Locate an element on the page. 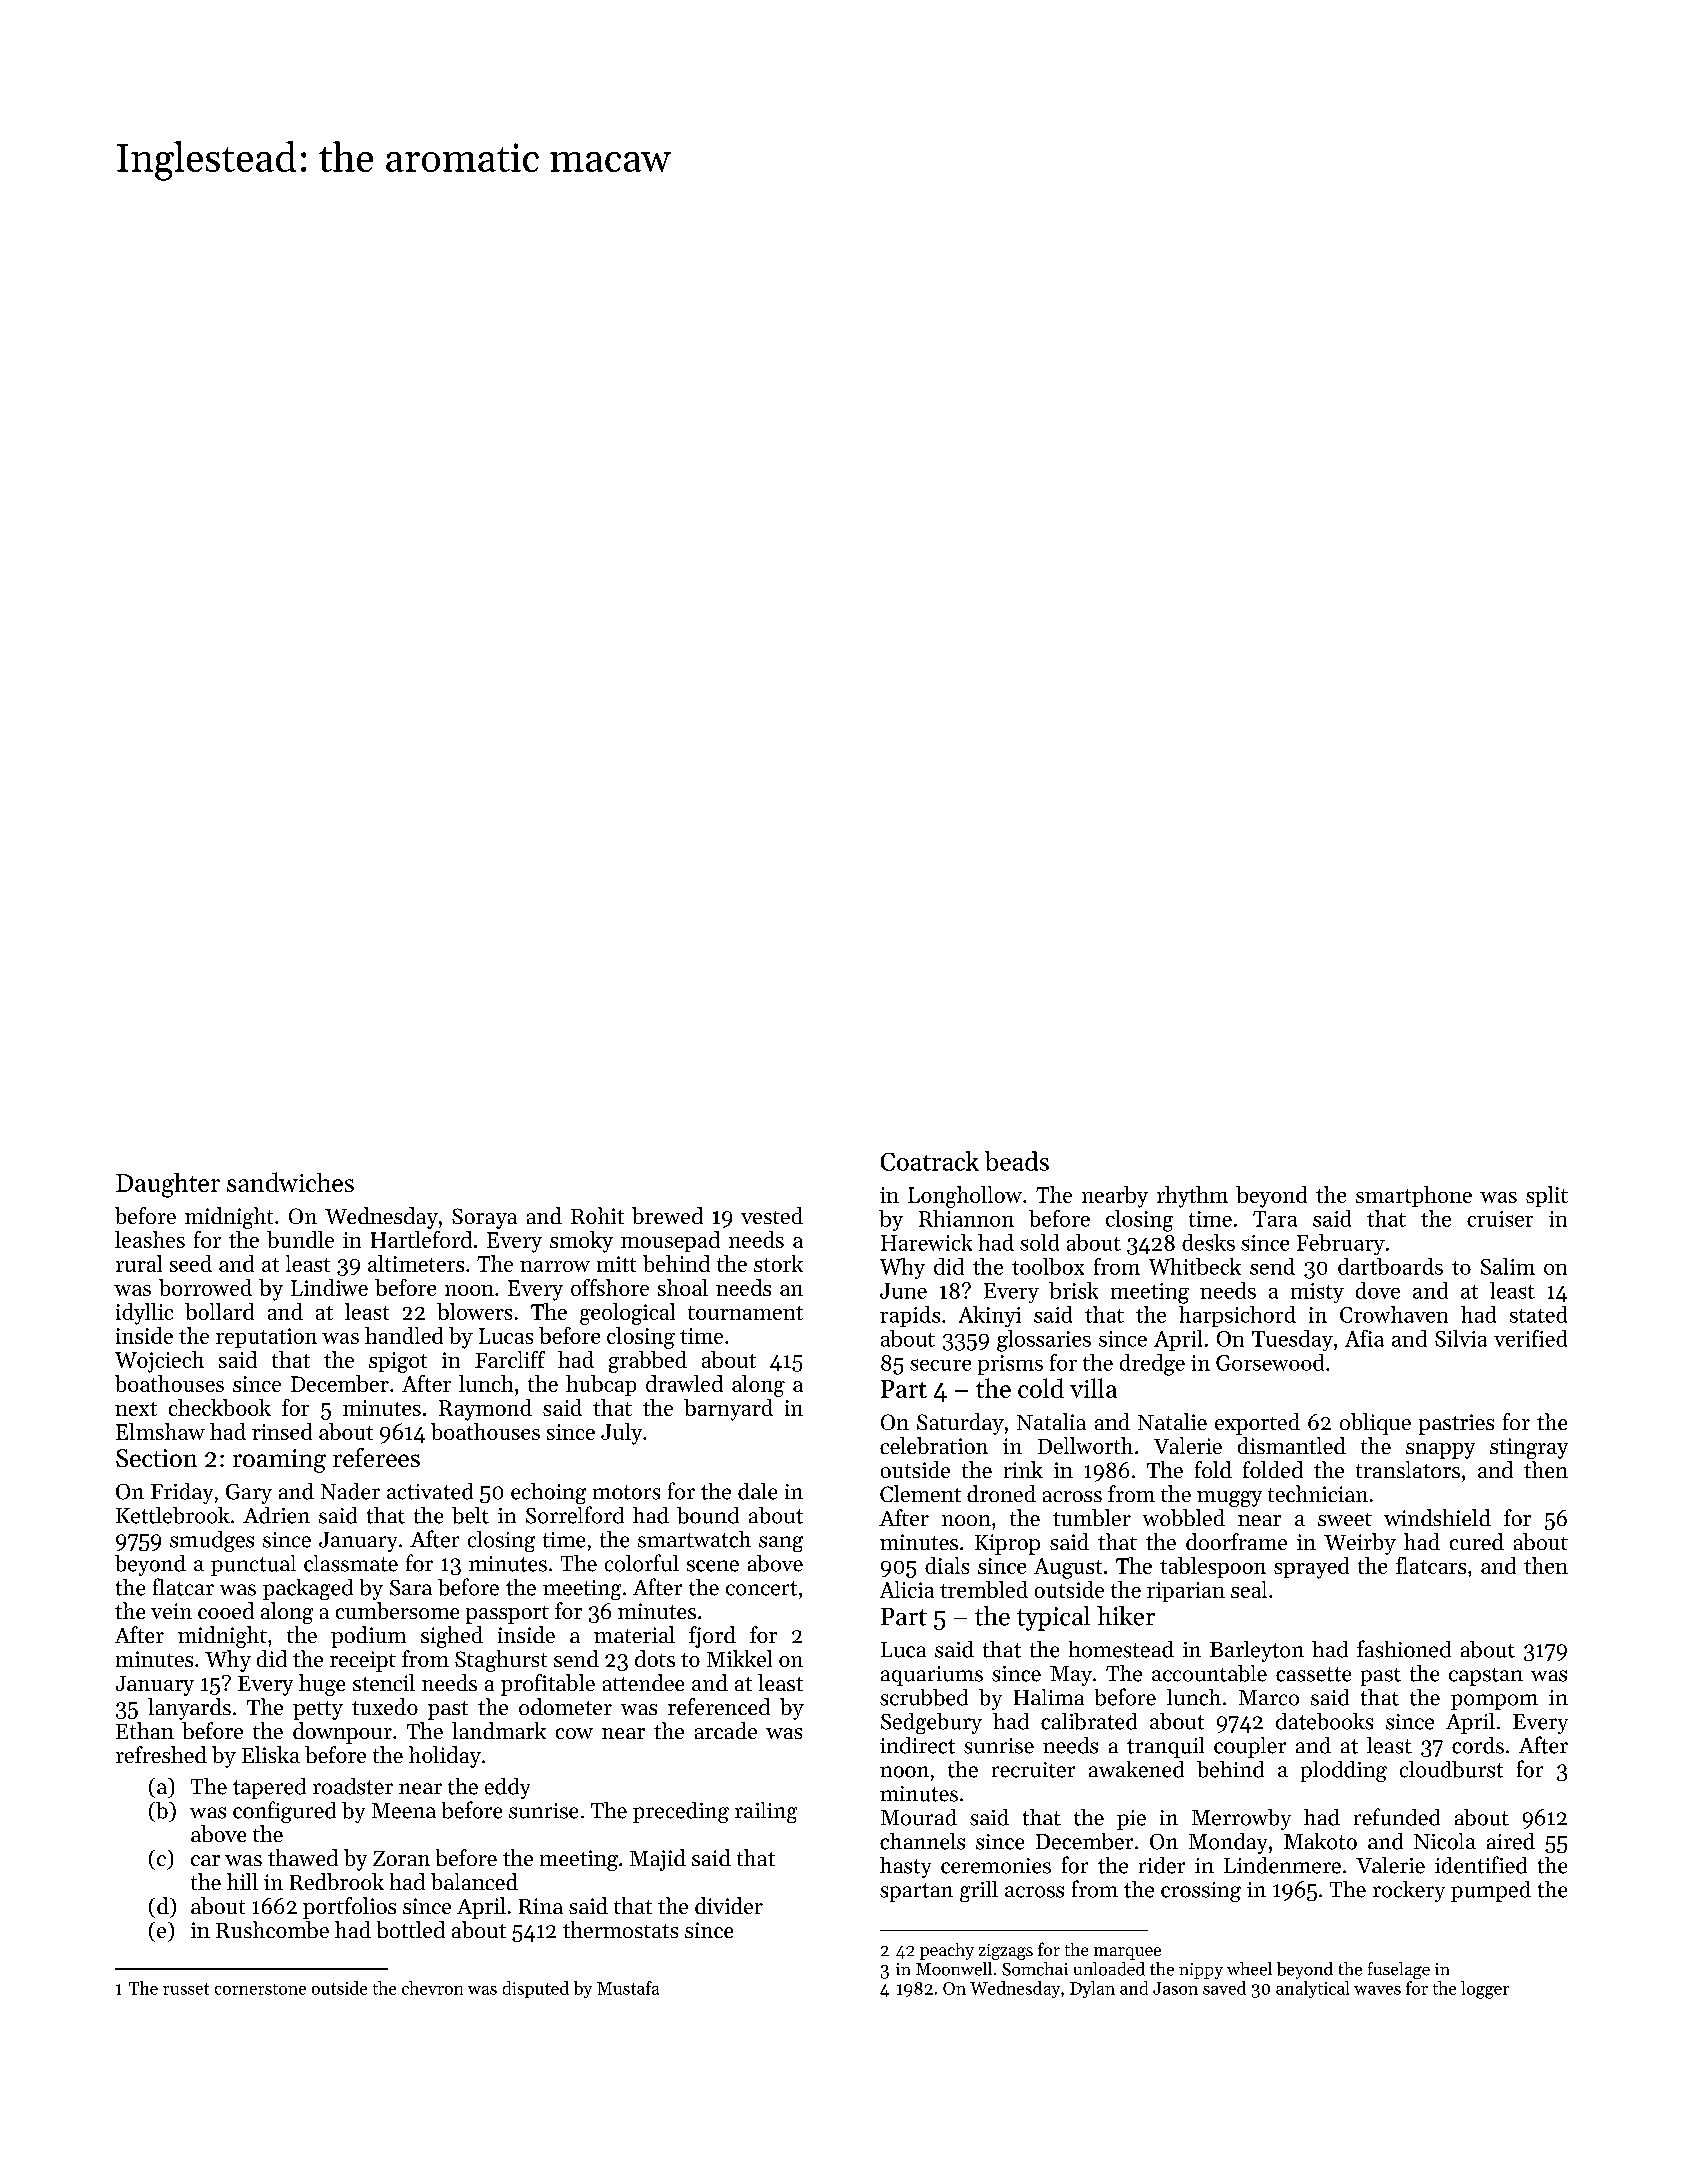  Farcliff is located at coordinates (510, 1359).
